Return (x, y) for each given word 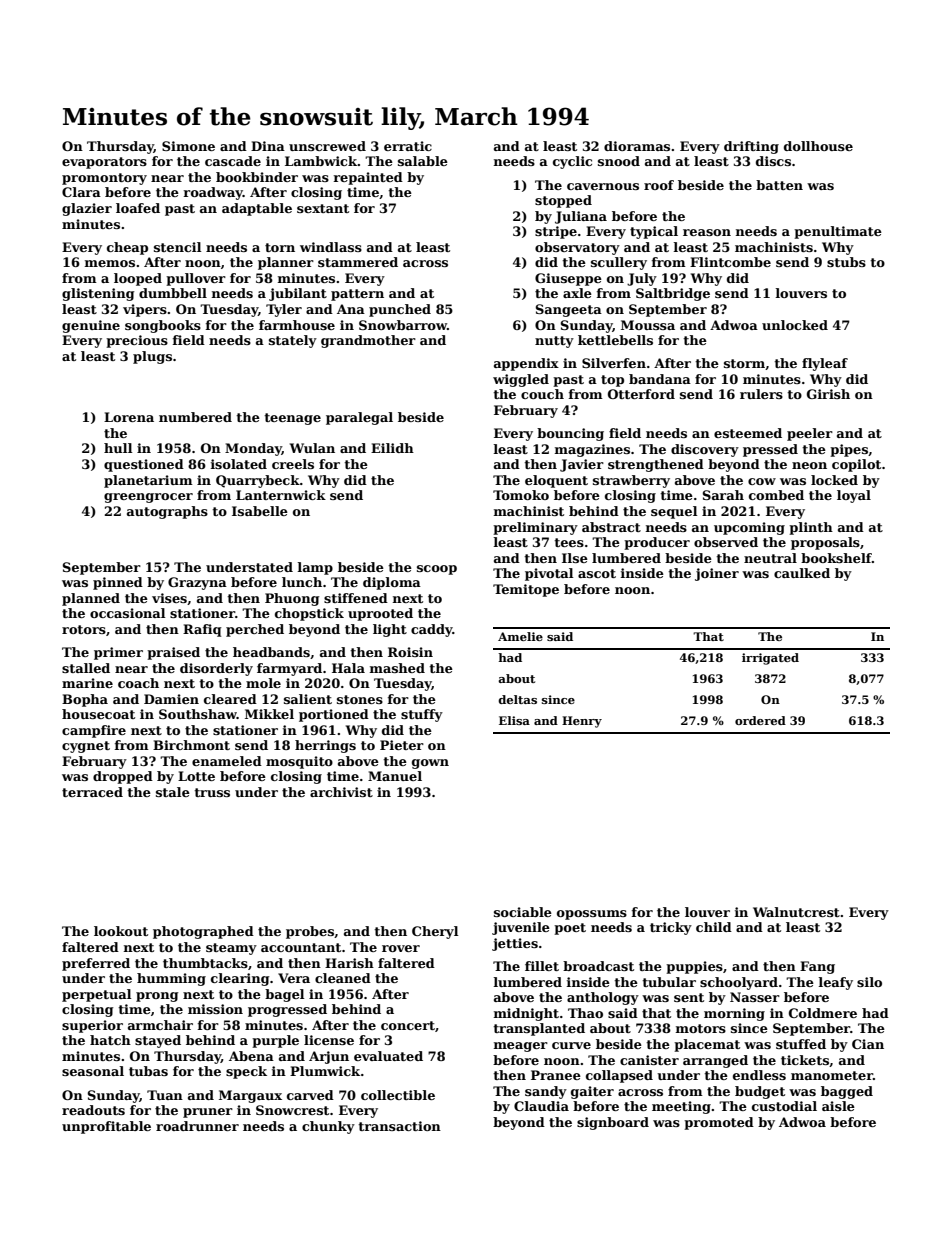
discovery (705, 450)
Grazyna (197, 583)
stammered (358, 262)
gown (430, 764)
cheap (127, 248)
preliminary (535, 528)
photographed (203, 932)
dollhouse (818, 146)
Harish (349, 963)
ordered (760, 720)
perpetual (96, 995)
